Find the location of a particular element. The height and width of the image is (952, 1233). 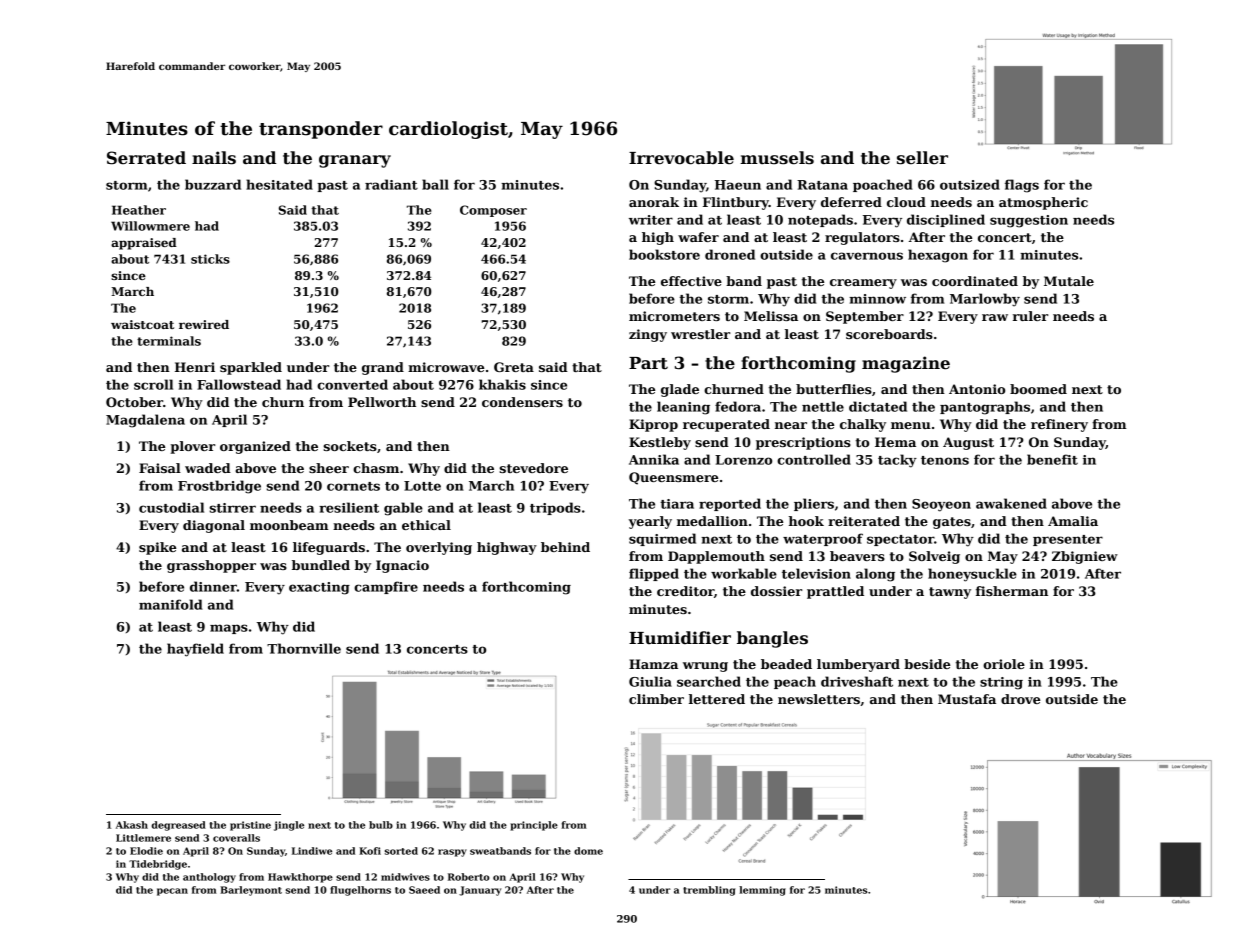

leaning is located at coordinates (683, 408).
